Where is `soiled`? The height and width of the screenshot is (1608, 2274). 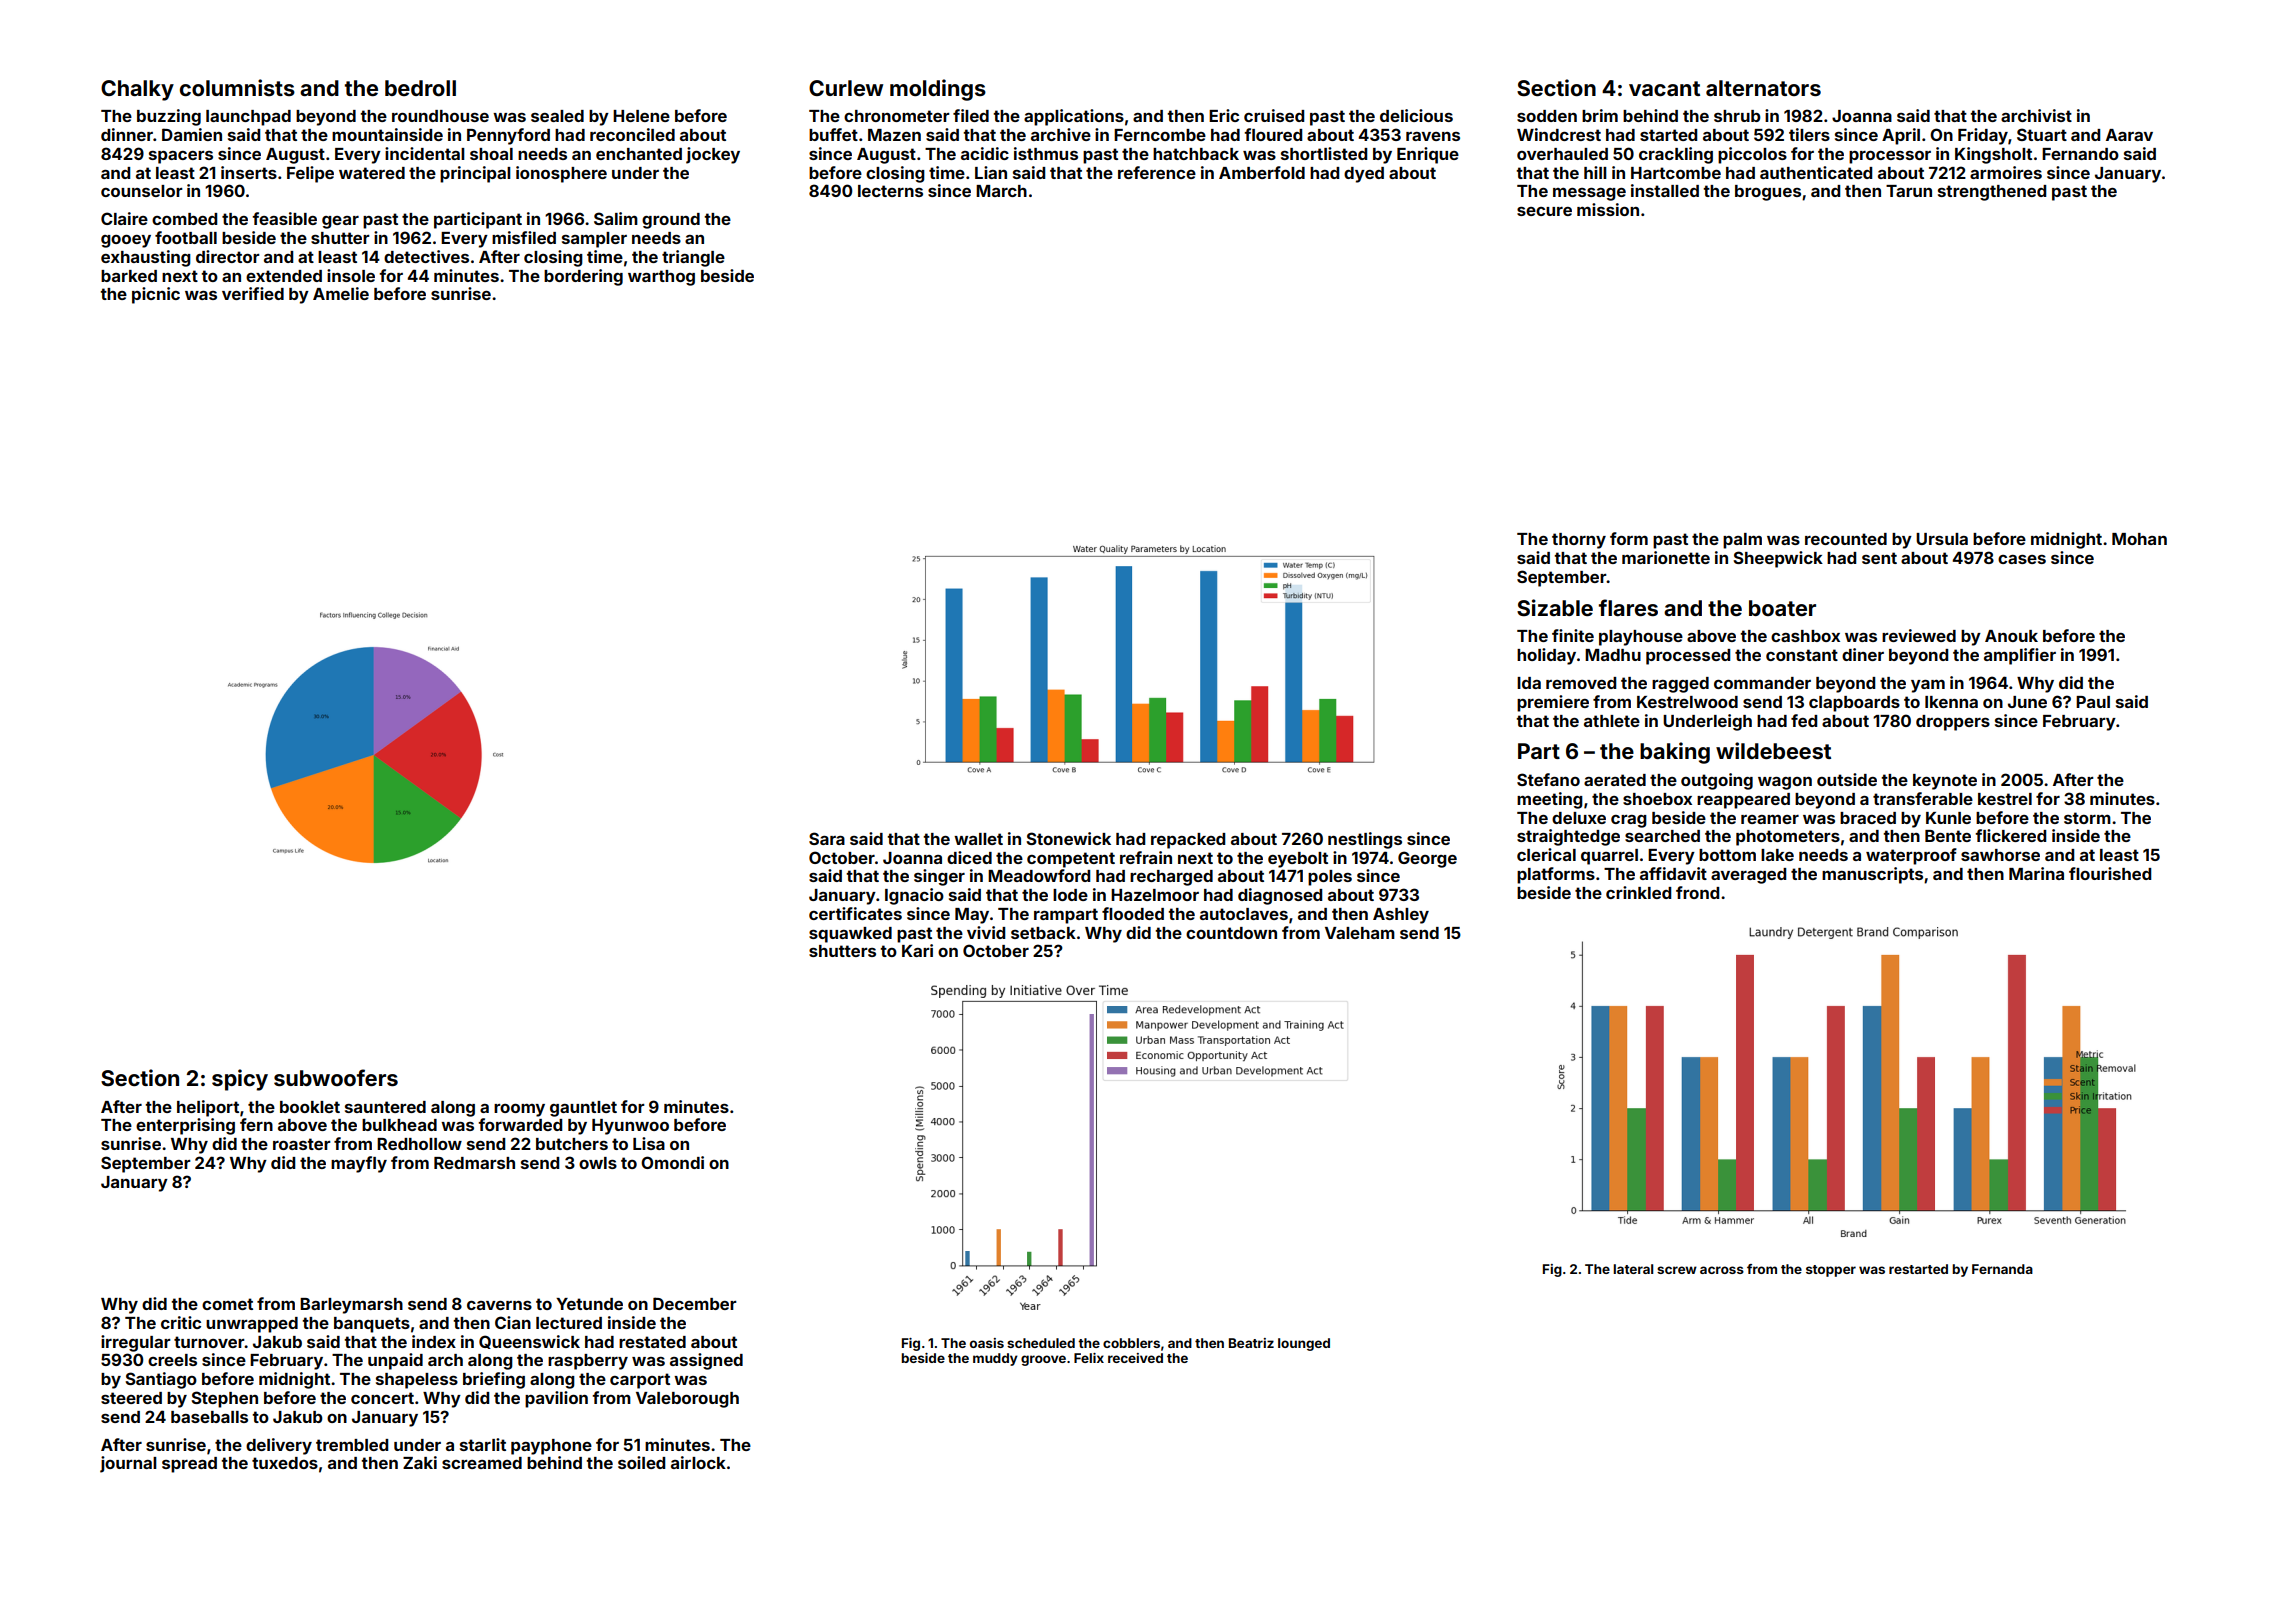
soiled is located at coordinates (641, 1462).
